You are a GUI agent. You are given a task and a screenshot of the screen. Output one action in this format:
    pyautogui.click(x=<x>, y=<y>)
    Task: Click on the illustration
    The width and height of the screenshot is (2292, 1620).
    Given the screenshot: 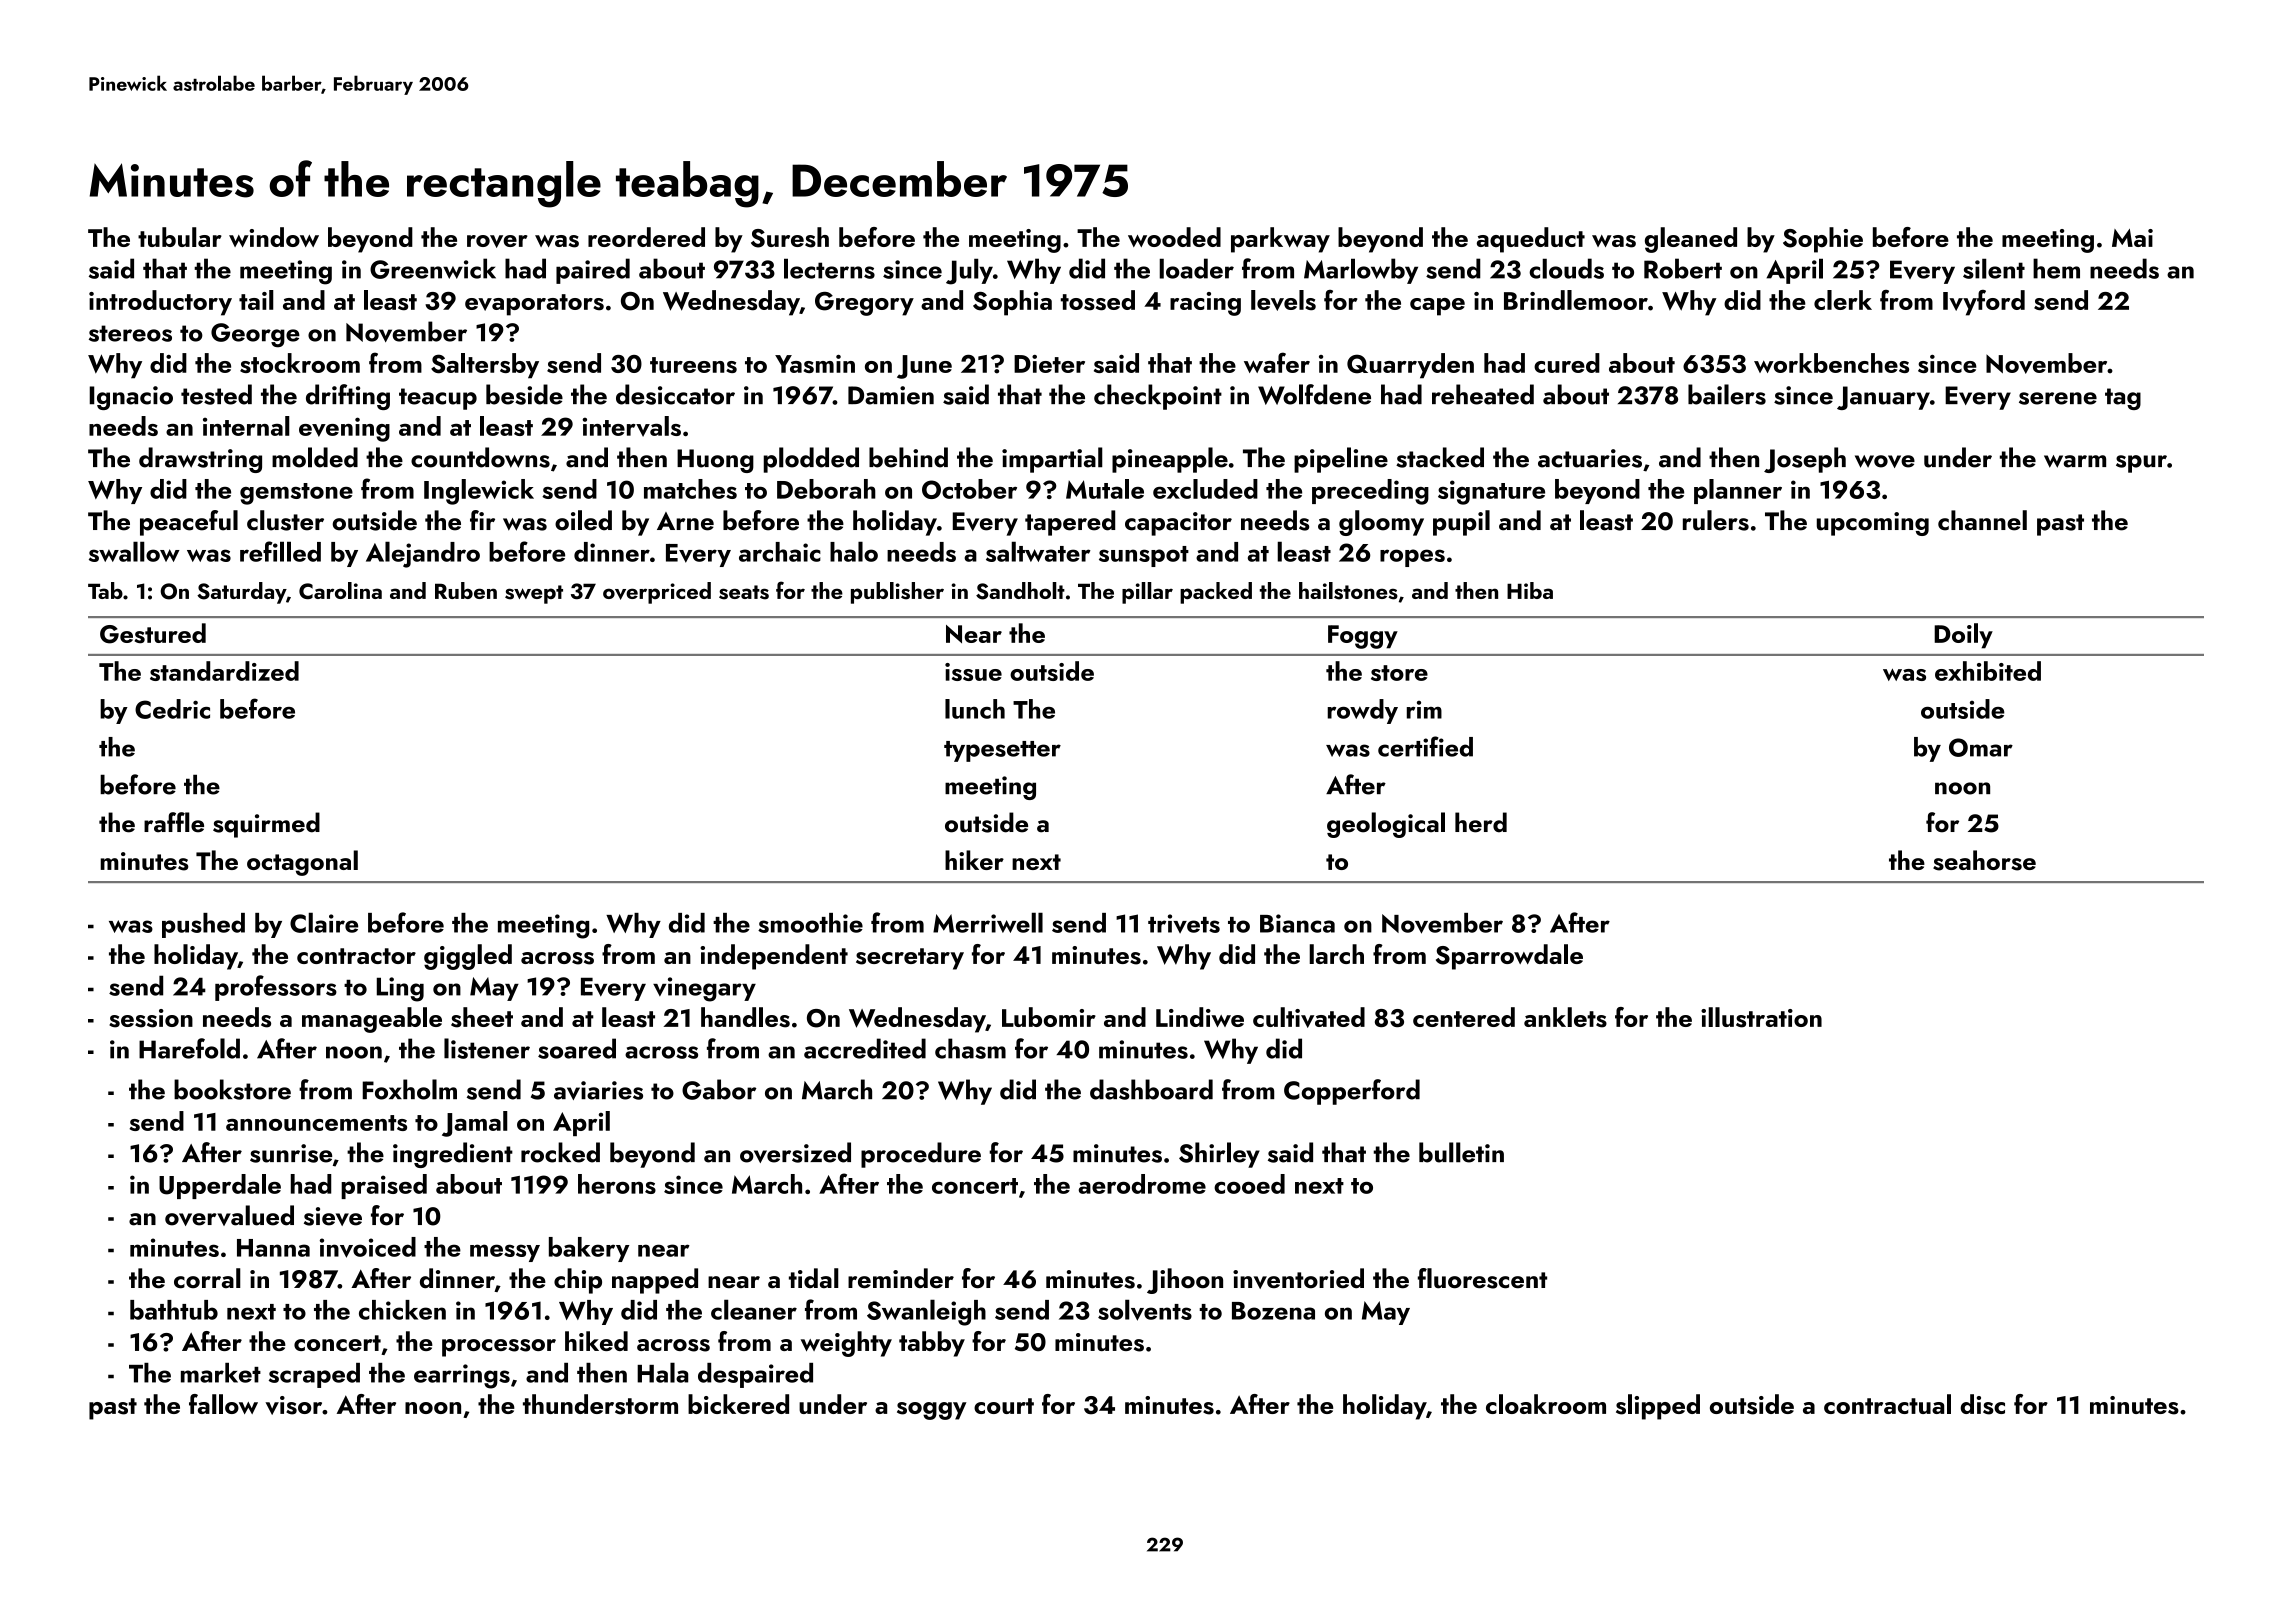 What is the action you would take?
    pyautogui.click(x=1761, y=1017)
